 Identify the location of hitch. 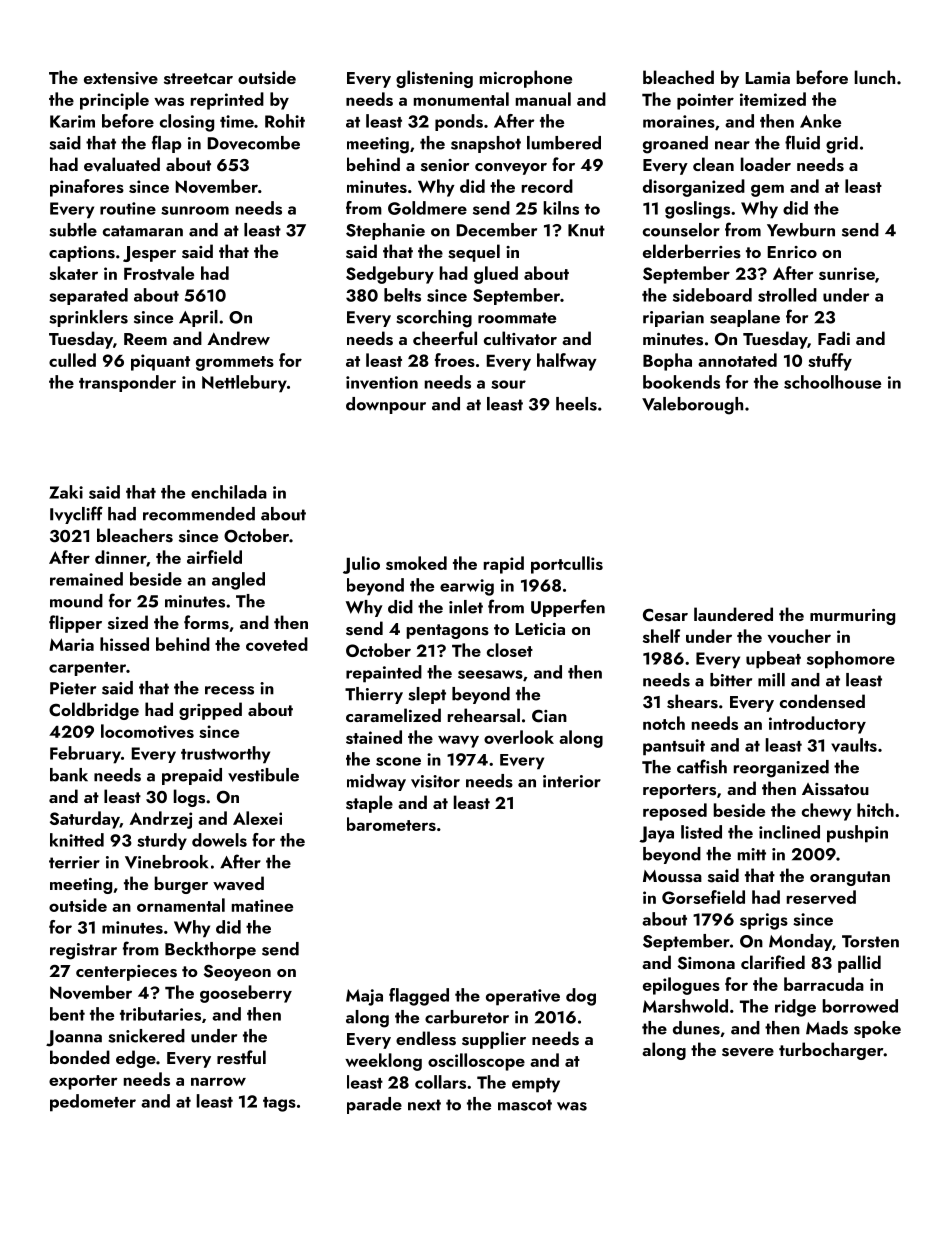
(875, 810).
